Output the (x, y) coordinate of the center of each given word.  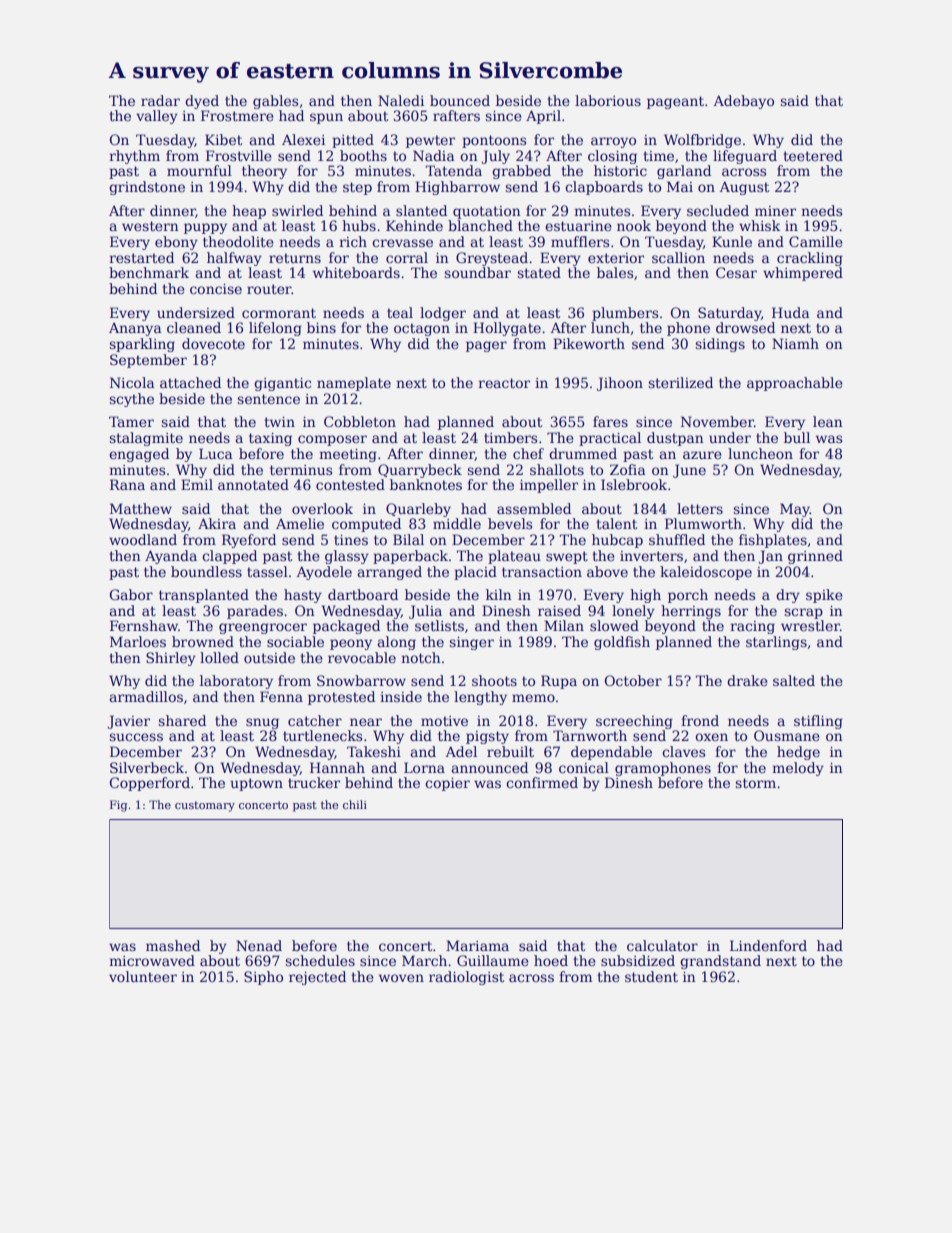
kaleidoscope (706, 573)
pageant (675, 102)
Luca (216, 453)
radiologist (466, 978)
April (543, 117)
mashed (173, 945)
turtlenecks (322, 735)
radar (160, 100)
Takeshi (374, 751)
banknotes (426, 484)
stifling (818, 722)
